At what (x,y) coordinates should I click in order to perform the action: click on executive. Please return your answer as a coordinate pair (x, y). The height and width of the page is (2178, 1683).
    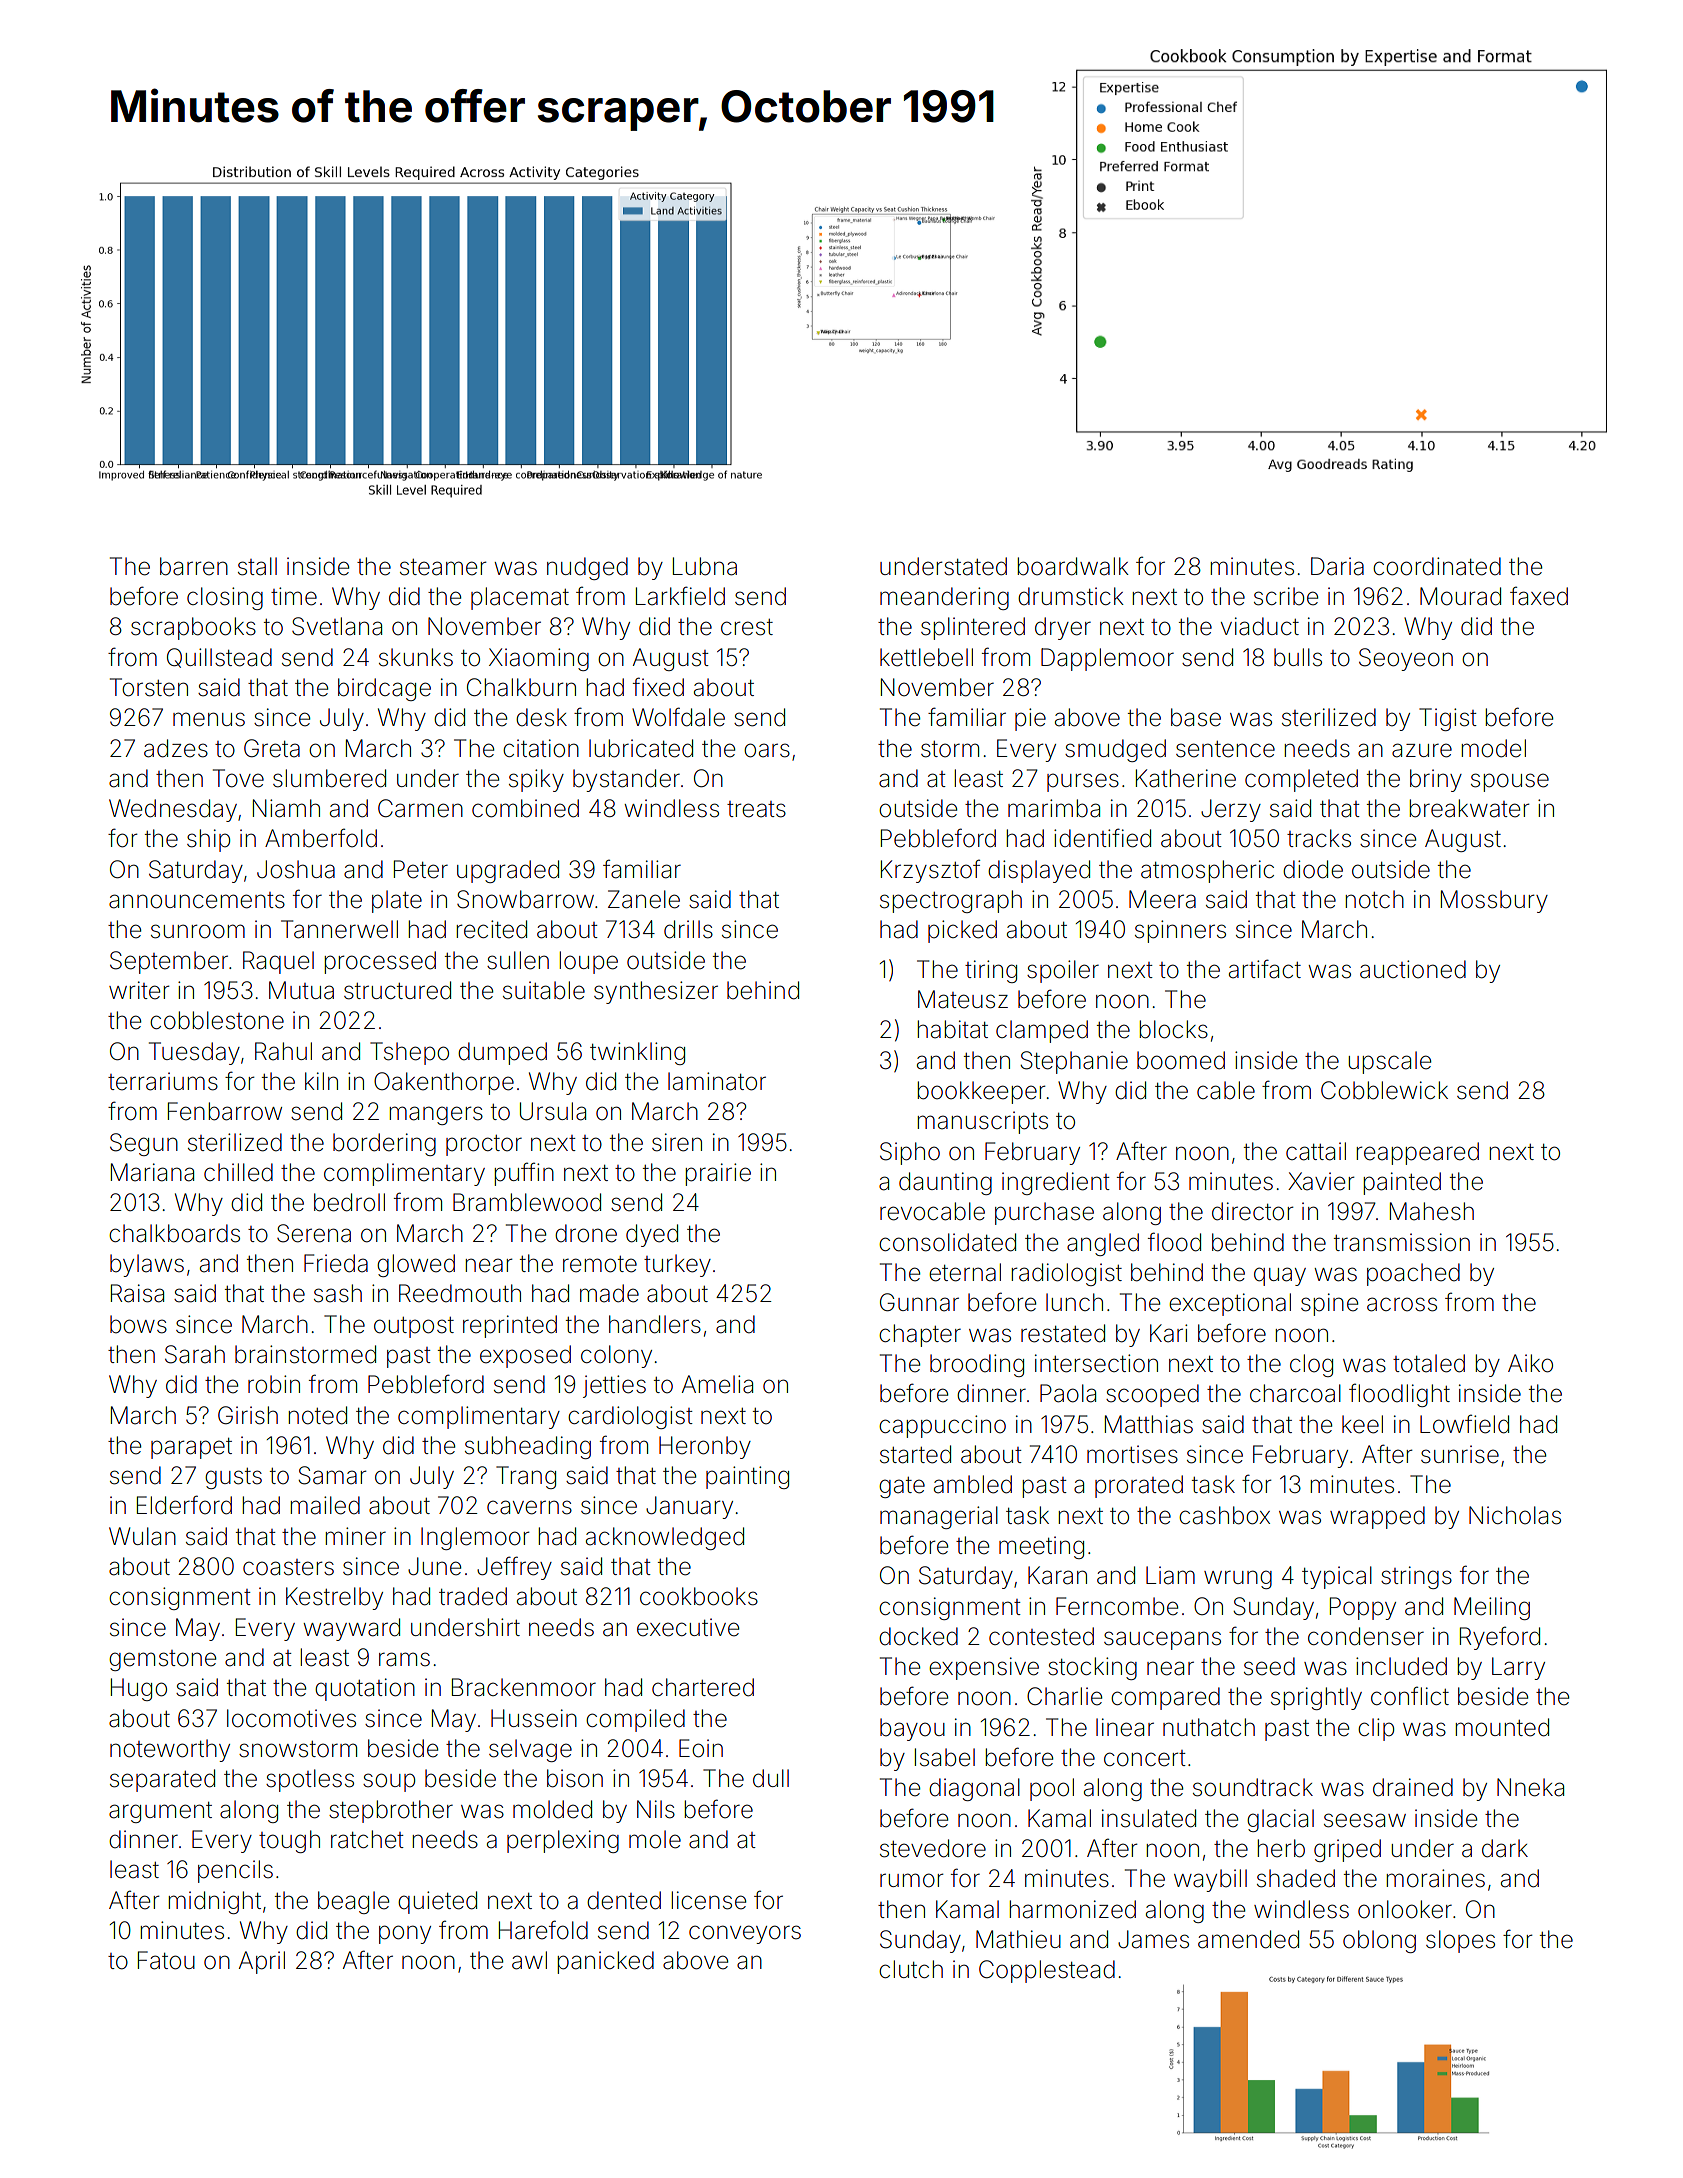
    Looking at the image, I should click on (688, 1627).
